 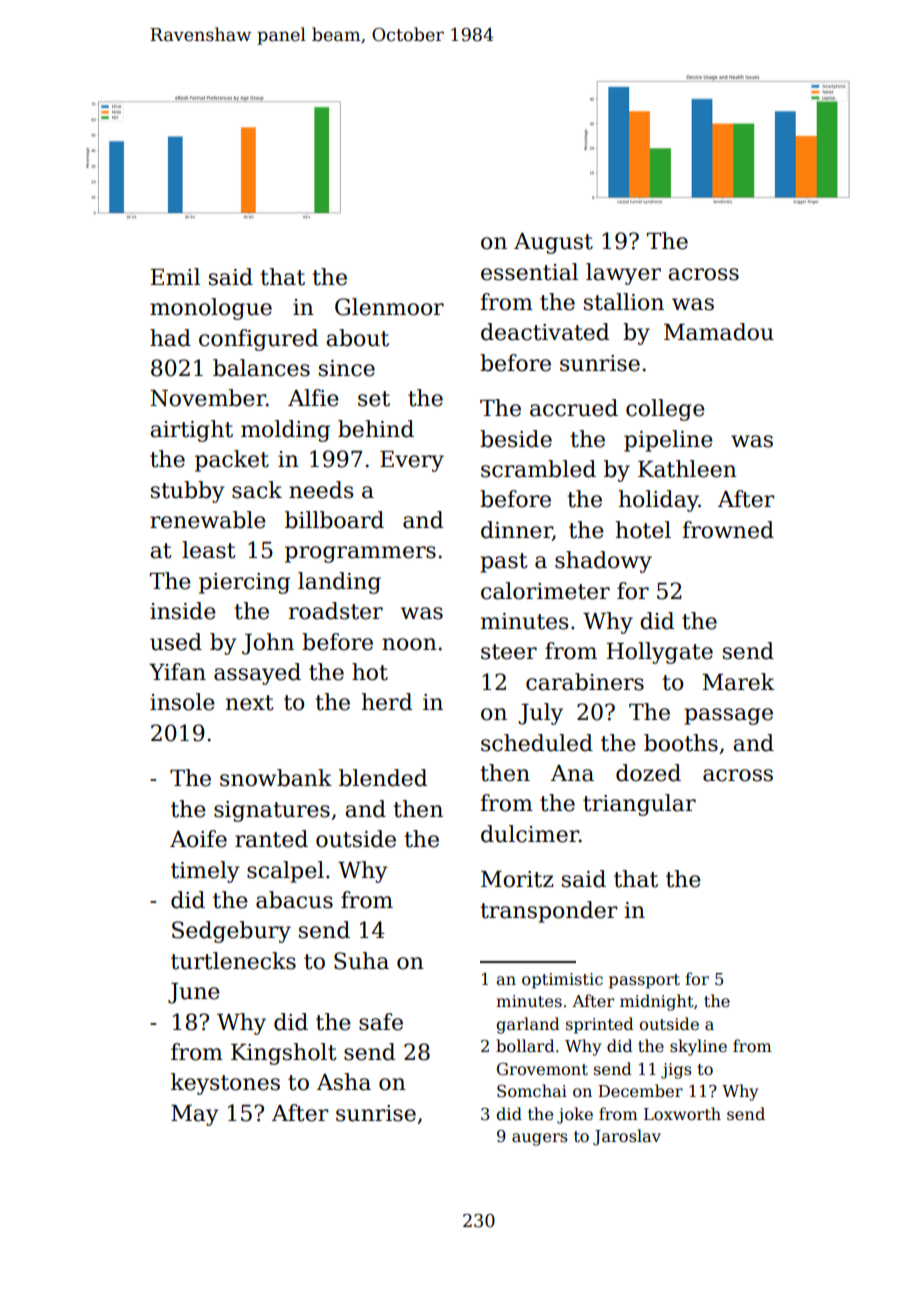 I want to click on lawyer, so click(x=623, y=274).
